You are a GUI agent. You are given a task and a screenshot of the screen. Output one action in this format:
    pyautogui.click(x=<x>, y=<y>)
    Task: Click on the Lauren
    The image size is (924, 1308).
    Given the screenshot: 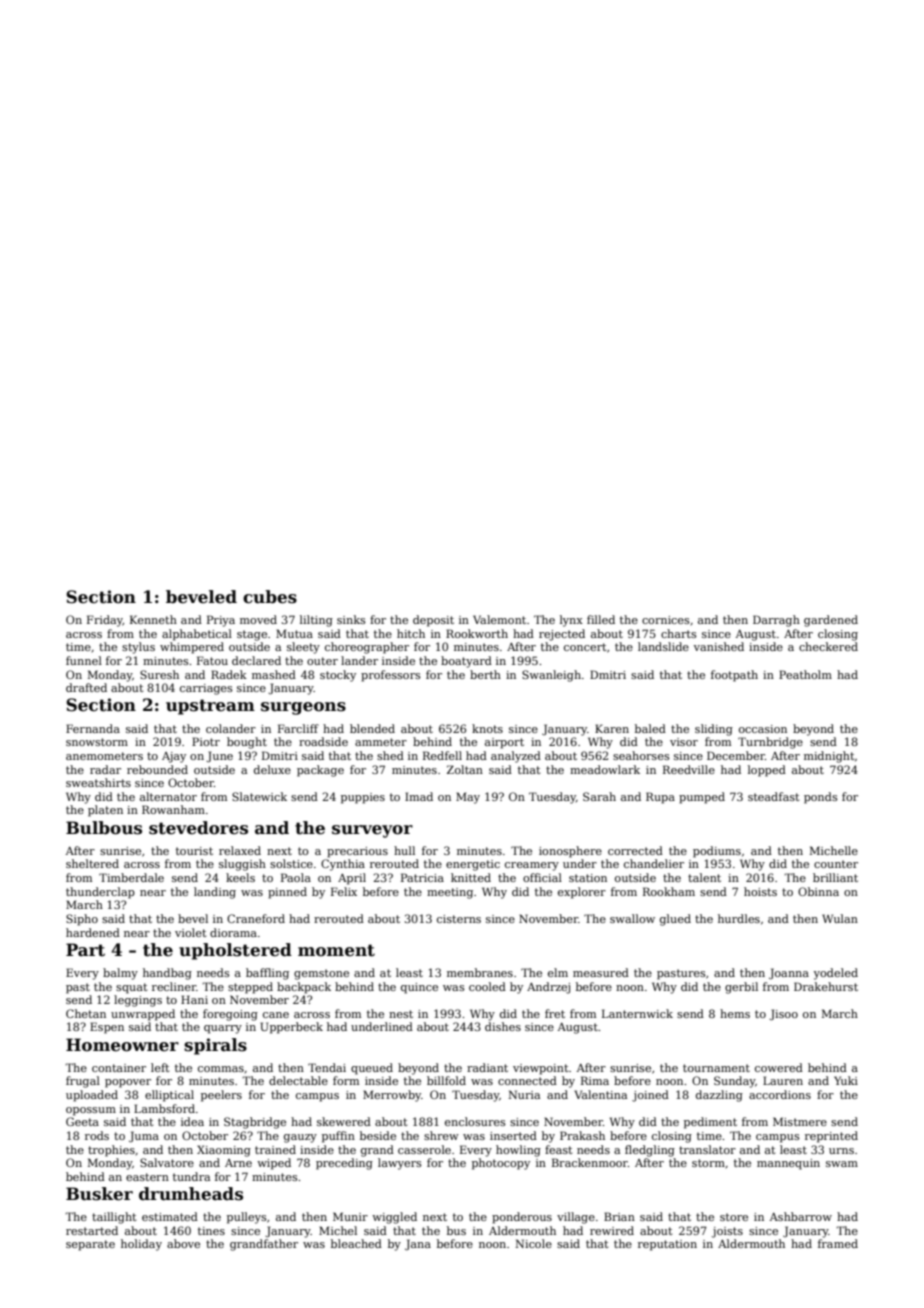 What is the action you would take?
    pyautogui.click(x=783, y=1080)
